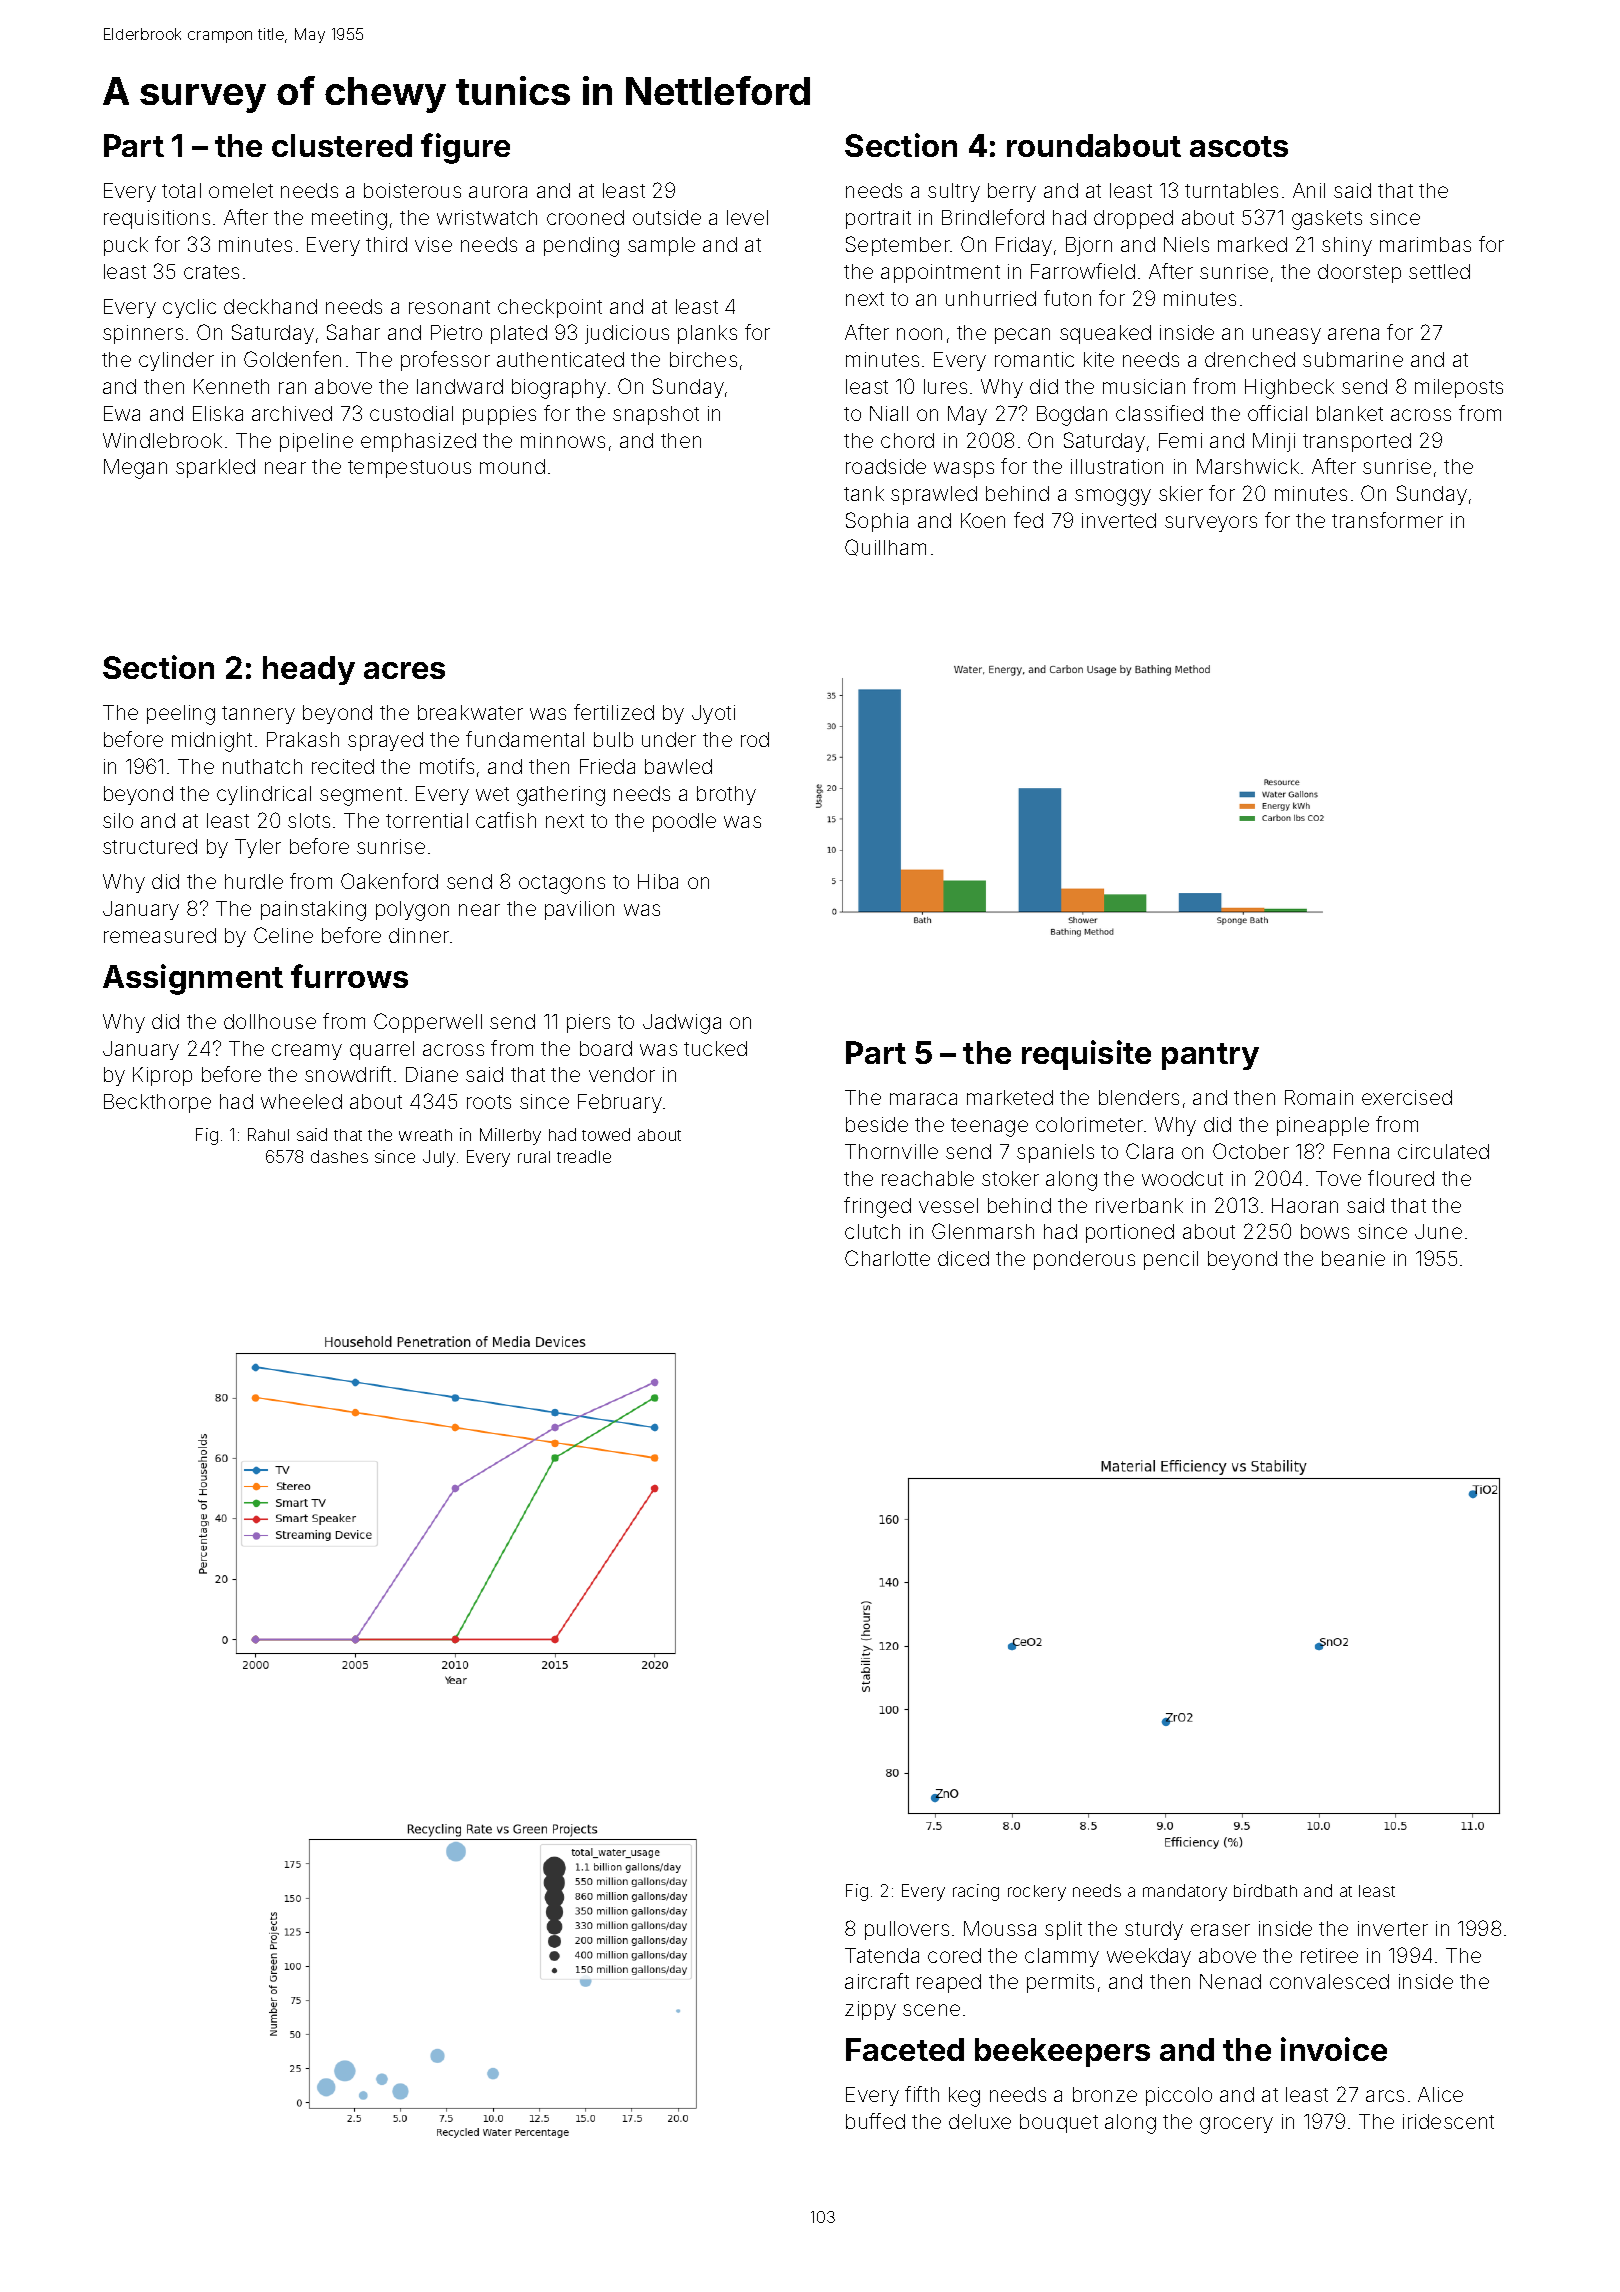 This screenshot has width=1620, height=2292. I want to click on omelet, so click(241, 190).
